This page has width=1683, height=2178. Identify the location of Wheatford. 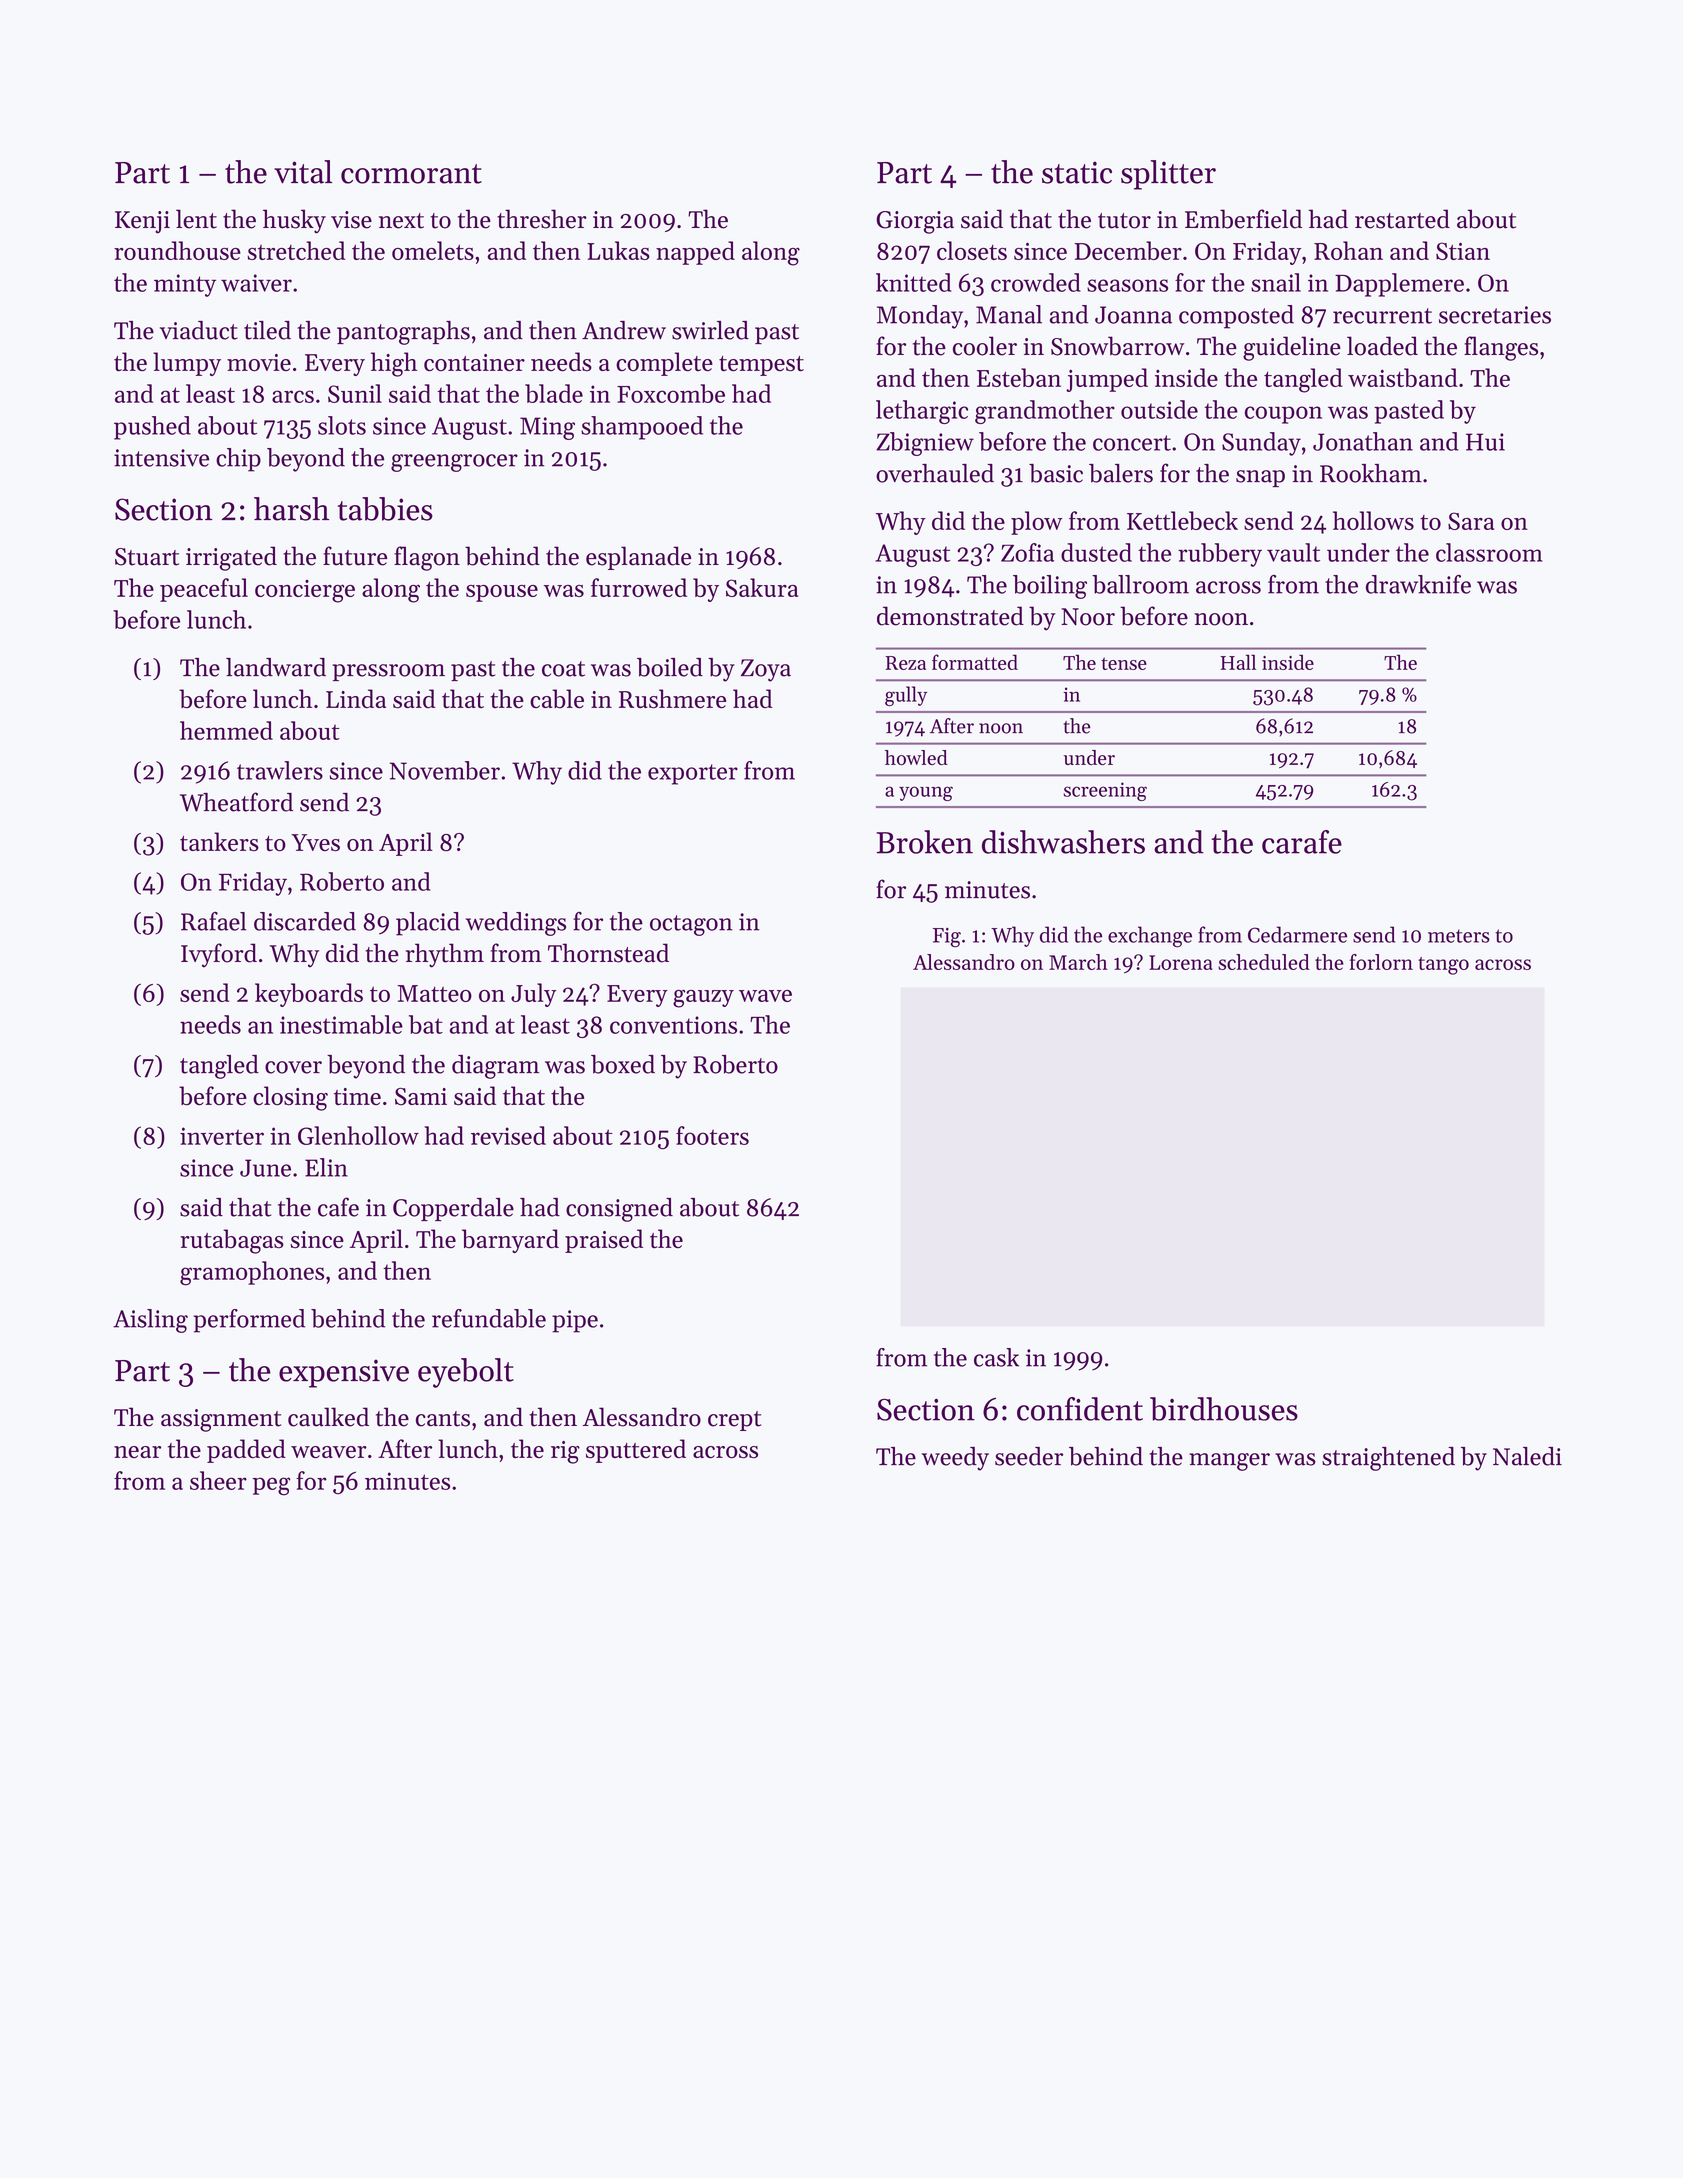
(236, 802).
